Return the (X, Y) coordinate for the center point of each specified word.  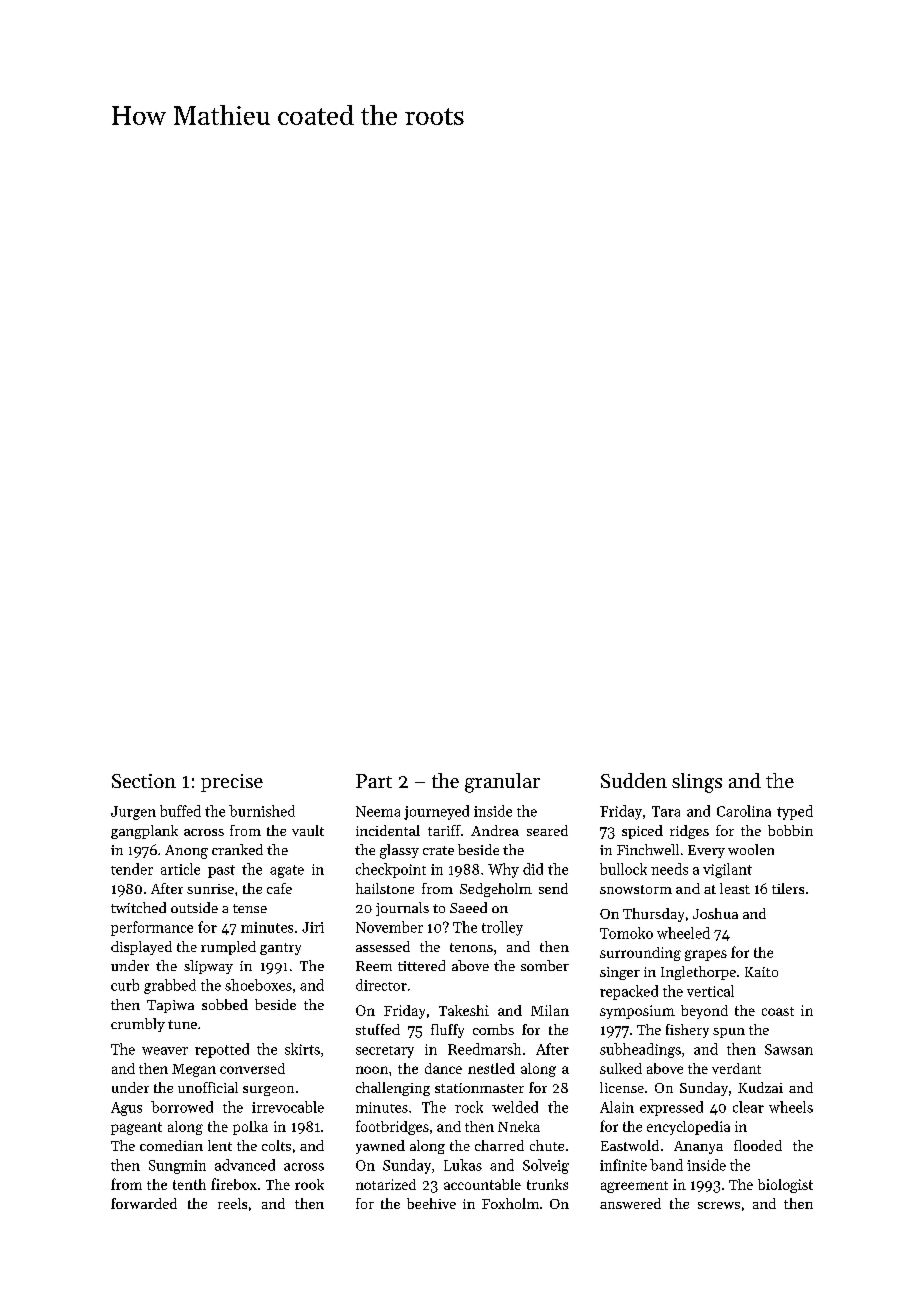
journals (402, 909)
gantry (280, 949)
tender (132, 869)
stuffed (378, 1029)
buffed (180, 811)
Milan (550, 1010)
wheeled (683, 933)
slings (697, 783)
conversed (252, 1068)
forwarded (144, 1203)
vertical (710, 991)
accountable (482, 1184)
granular (502, 783)
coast (778, 1011)
